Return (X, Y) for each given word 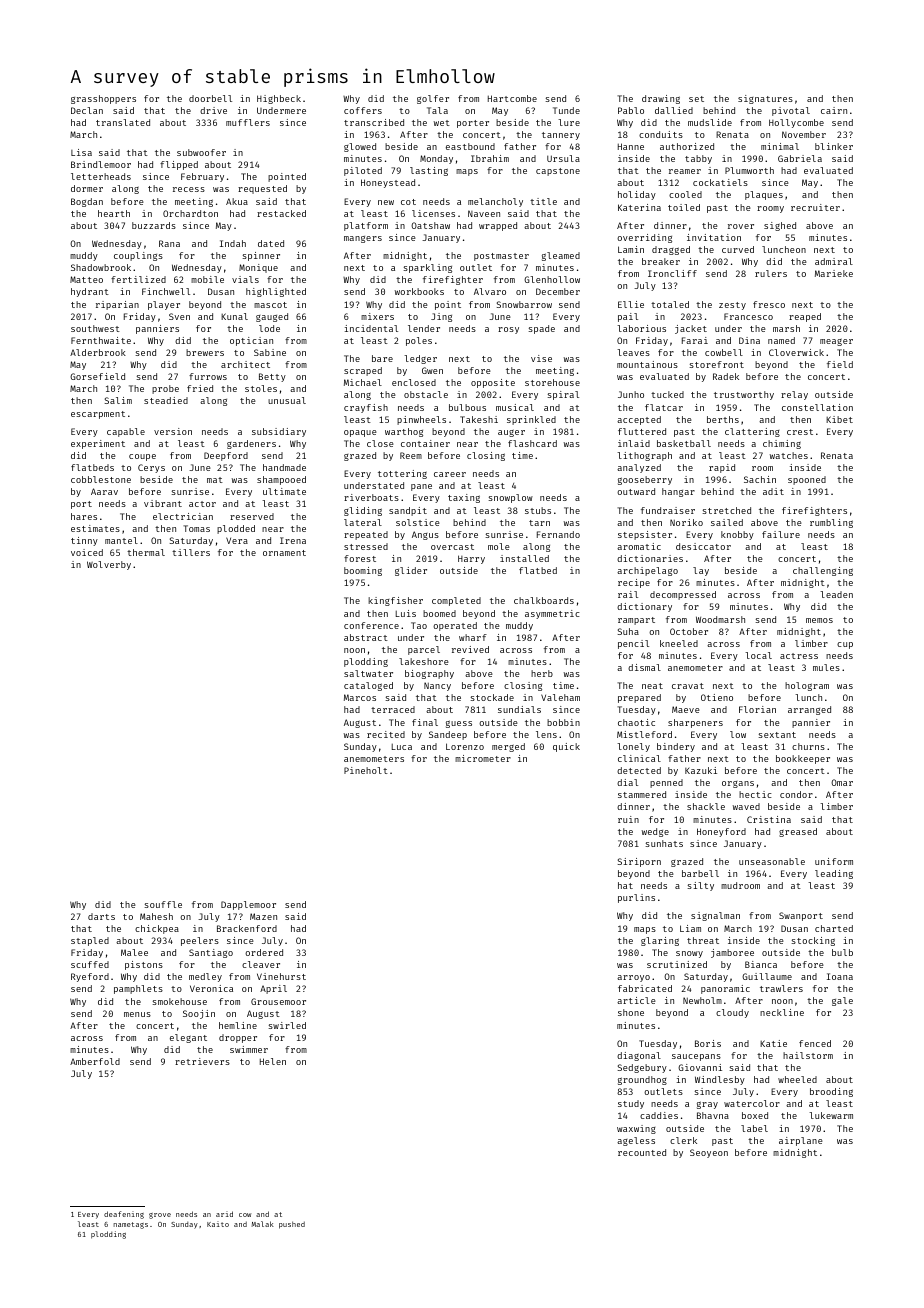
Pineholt (366, 770)
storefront (716, 364)
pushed (292, 1225)
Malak (262, 1224)
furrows (208, 376)
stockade (492, 697)
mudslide (710, 122)
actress (799, 656)
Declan (87, 110)
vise (541, 358)
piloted (363, 171)
